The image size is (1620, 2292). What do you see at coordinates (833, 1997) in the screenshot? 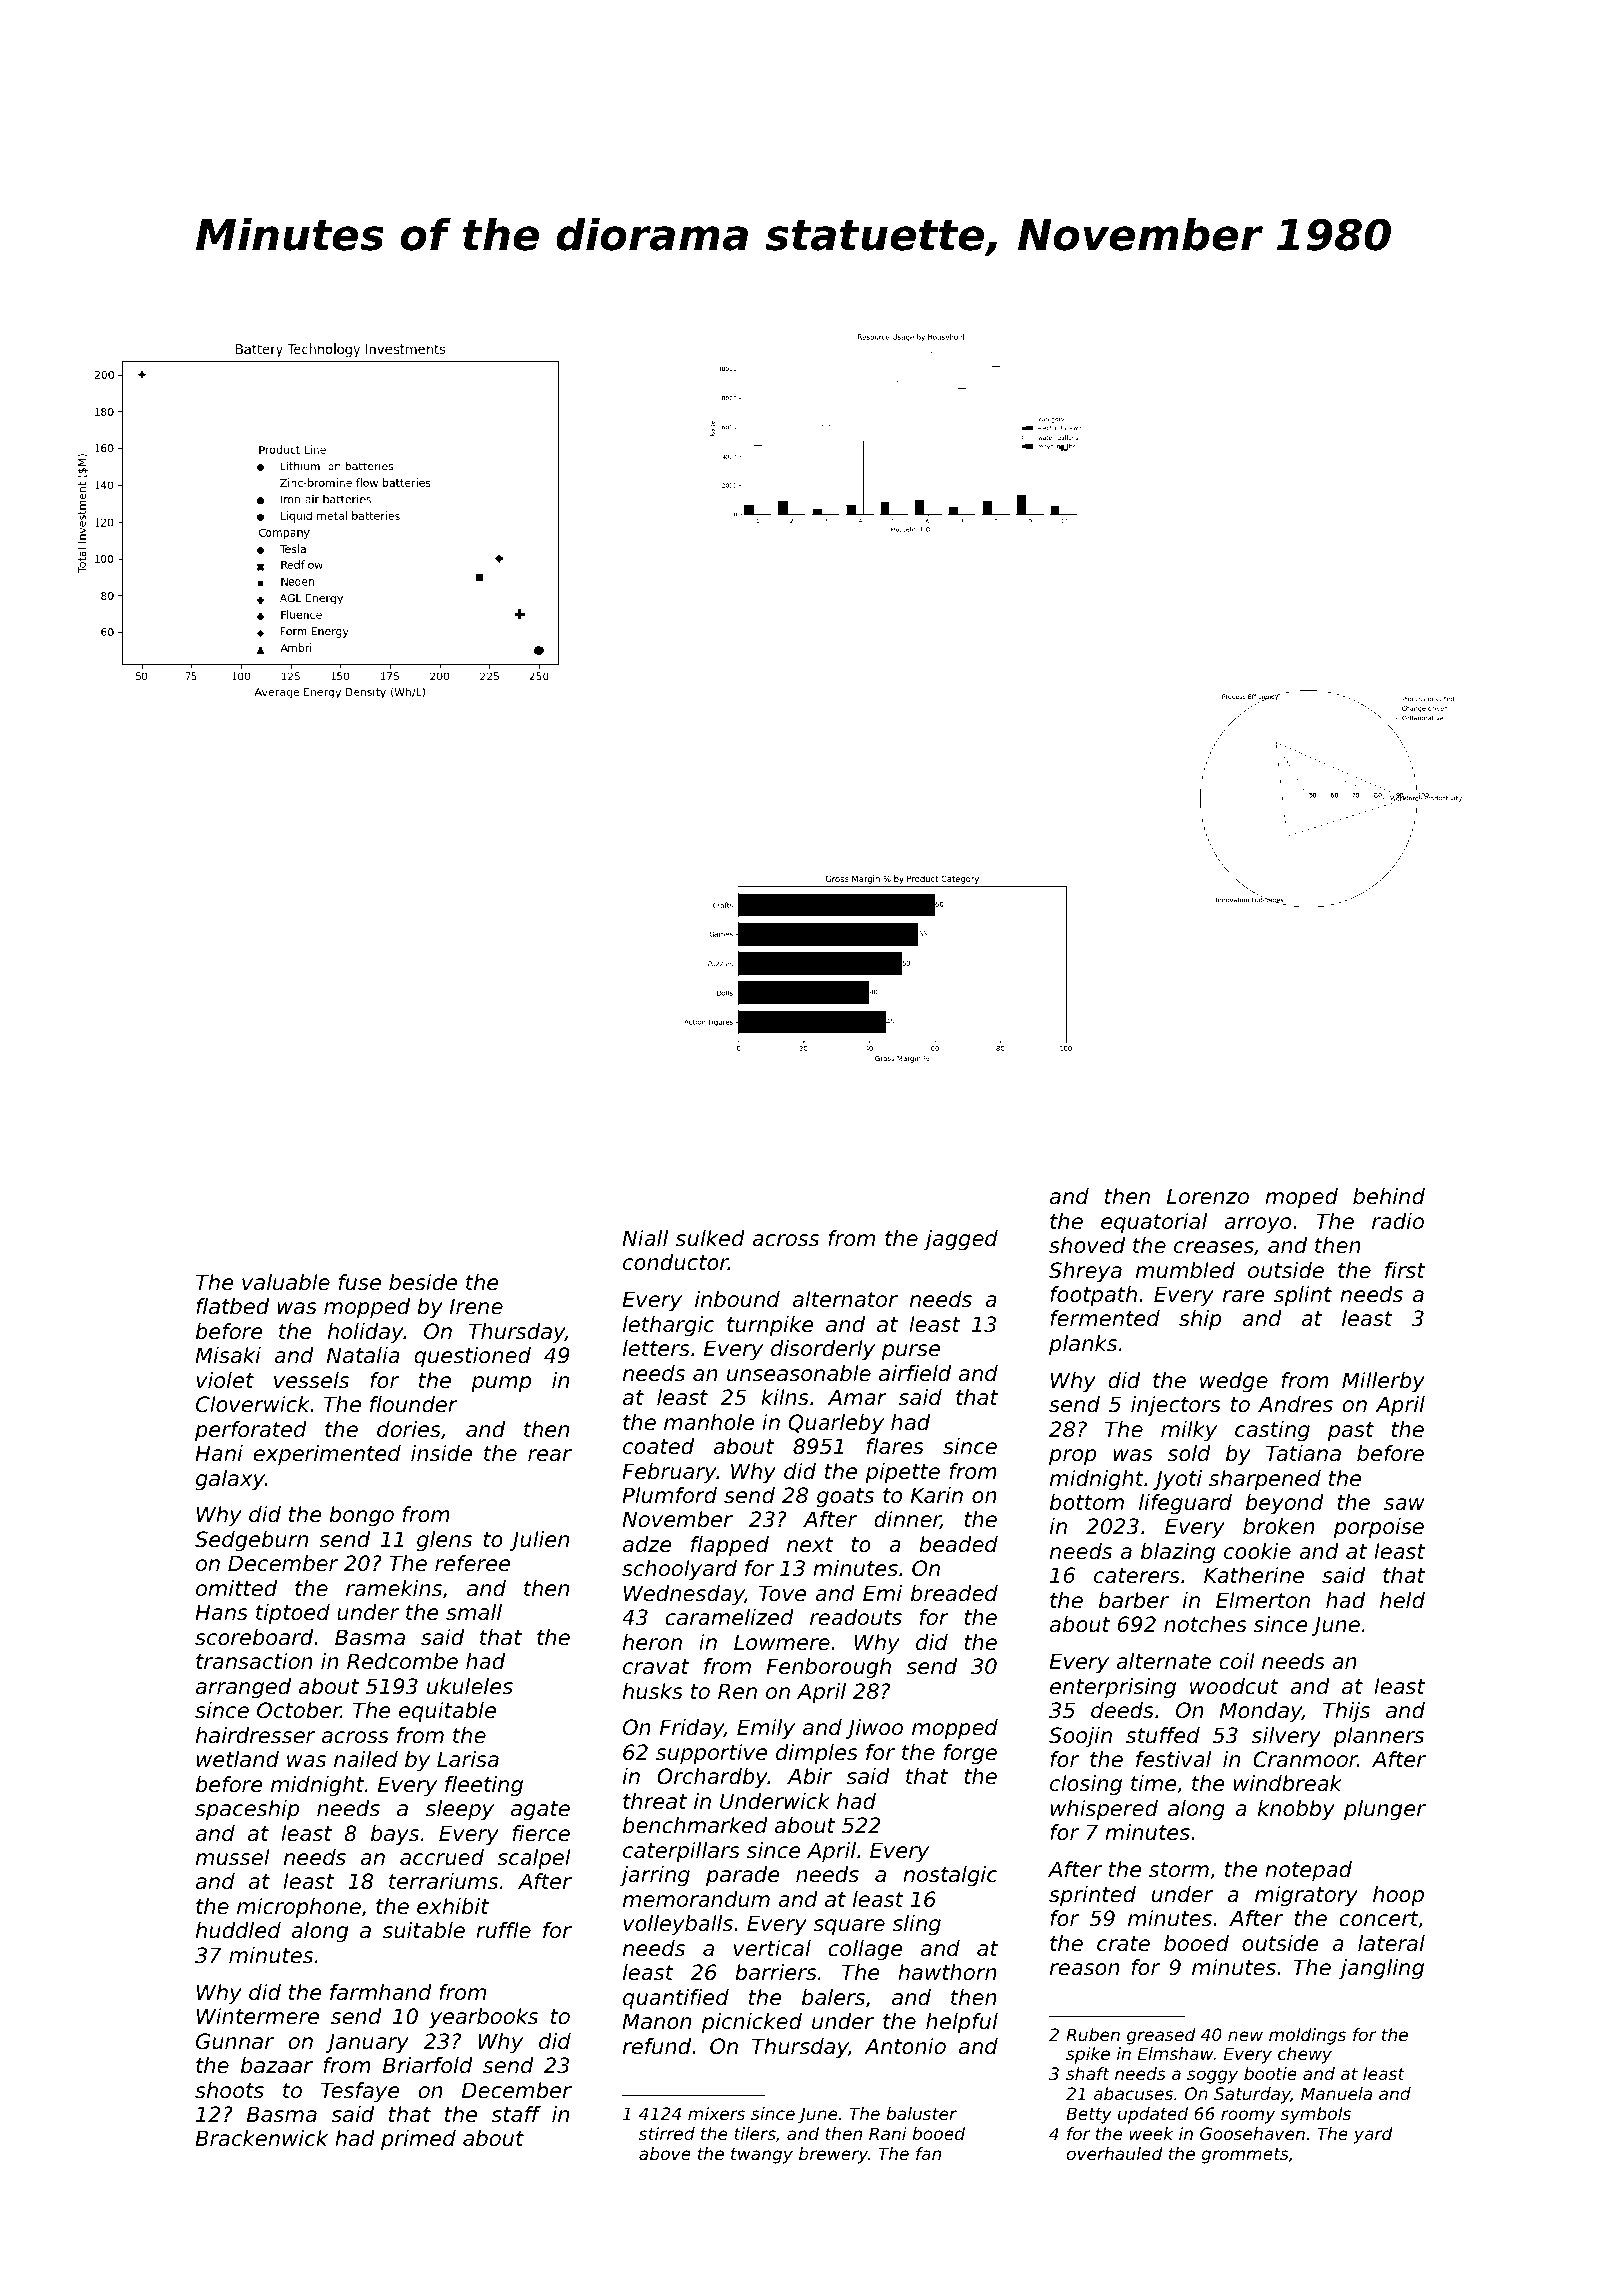
I see `balers` at bounding box center [833, 1997].
